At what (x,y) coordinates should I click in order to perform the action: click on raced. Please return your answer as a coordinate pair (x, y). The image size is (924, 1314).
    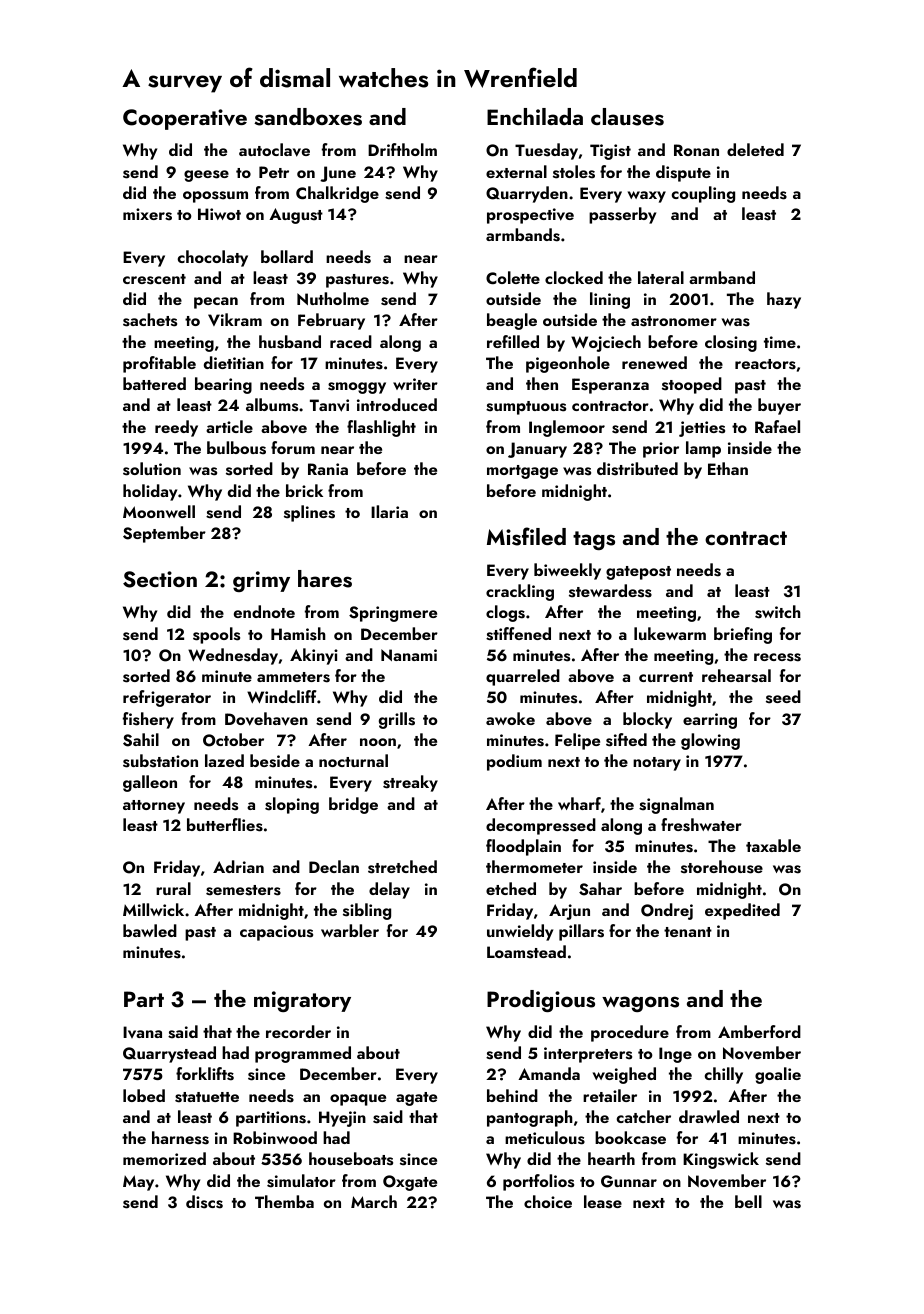
    Looking at the image, I should click on (351, 341).
